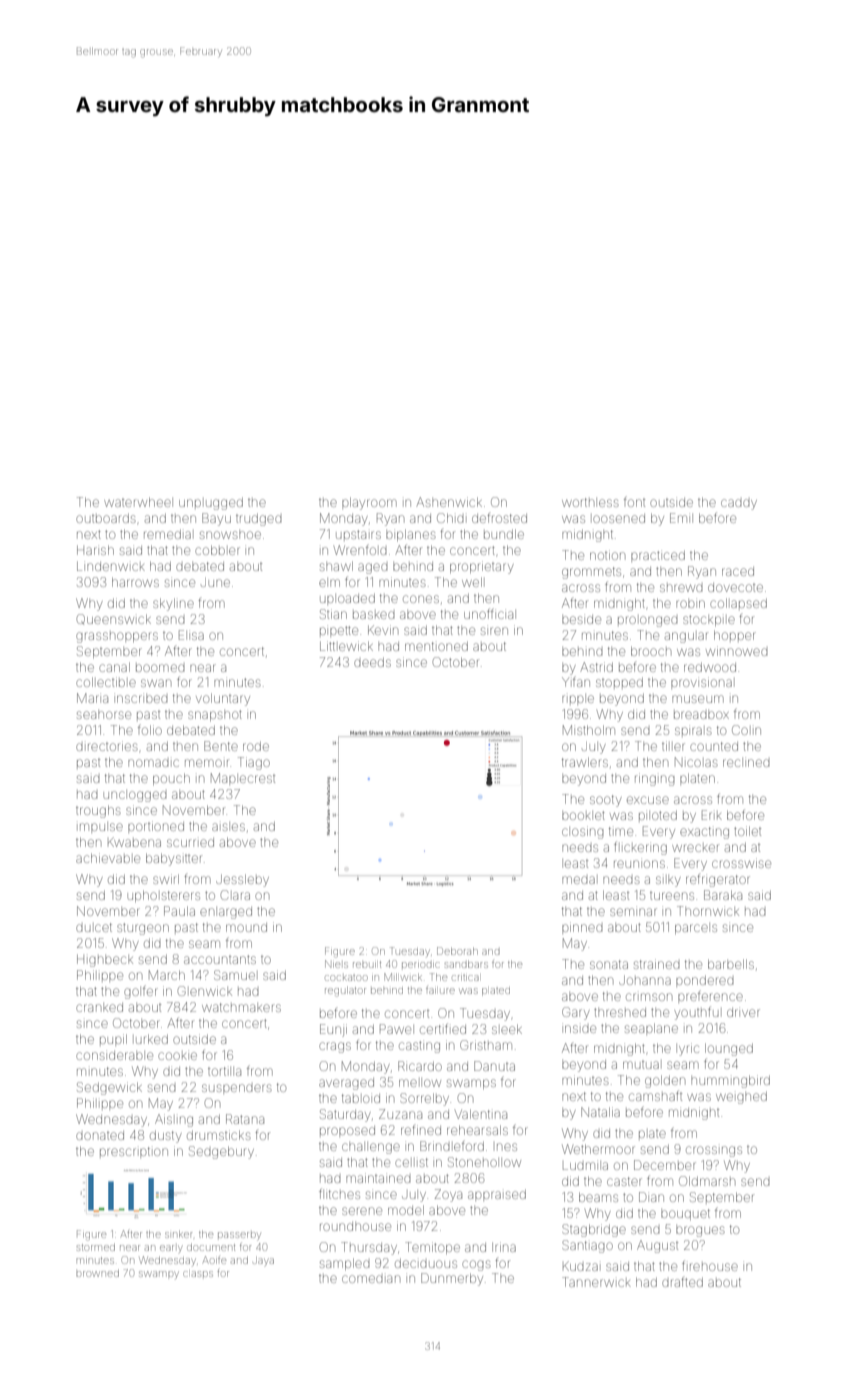 This screenshot has height=1400, width=849. What do you see at coordinates (689, 1049) in the screenshot?
I see `lyric` at bounding box center [689, 1049].
